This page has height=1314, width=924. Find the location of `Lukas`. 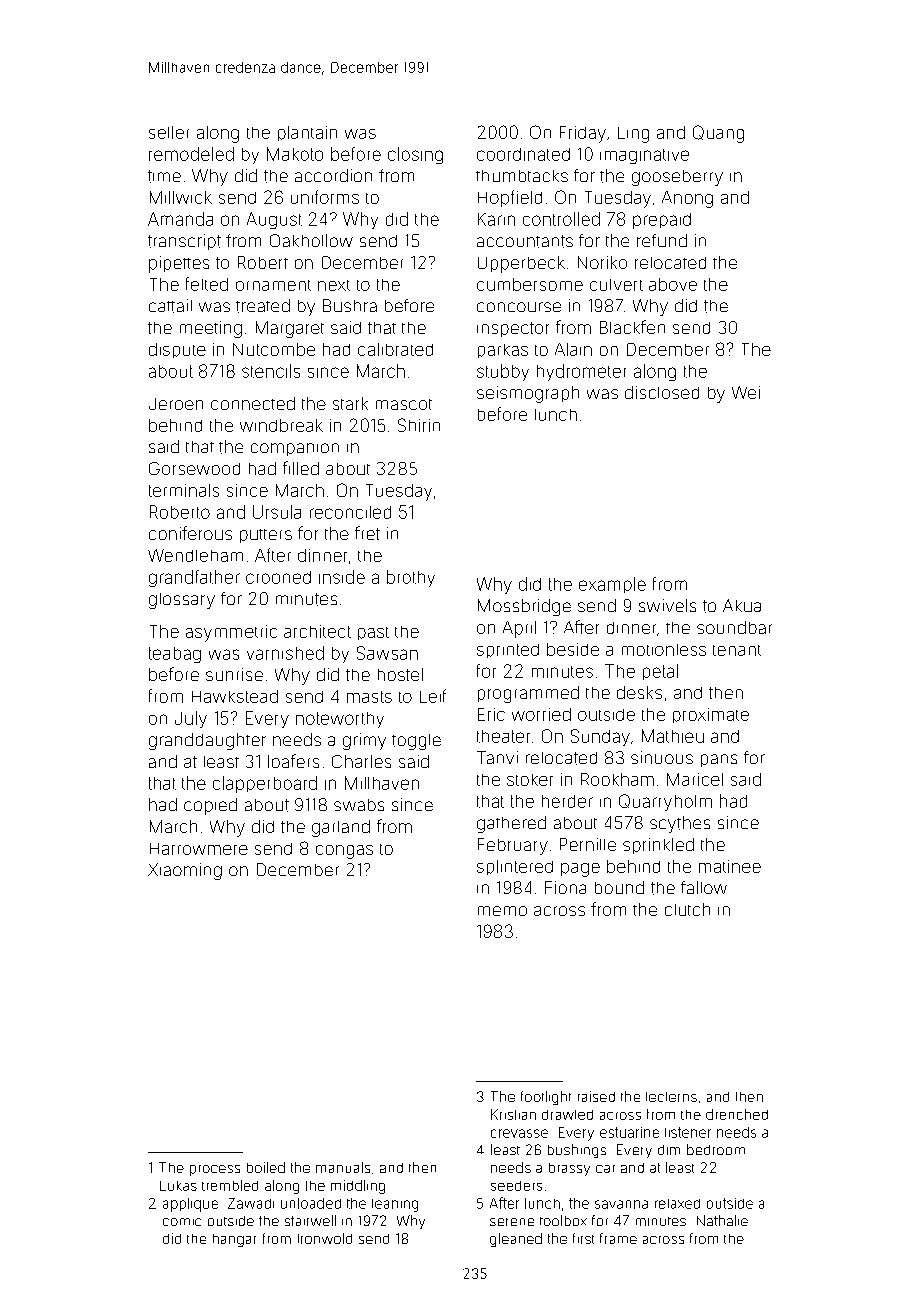

Lukas is located at coordinates (178, 1186).
